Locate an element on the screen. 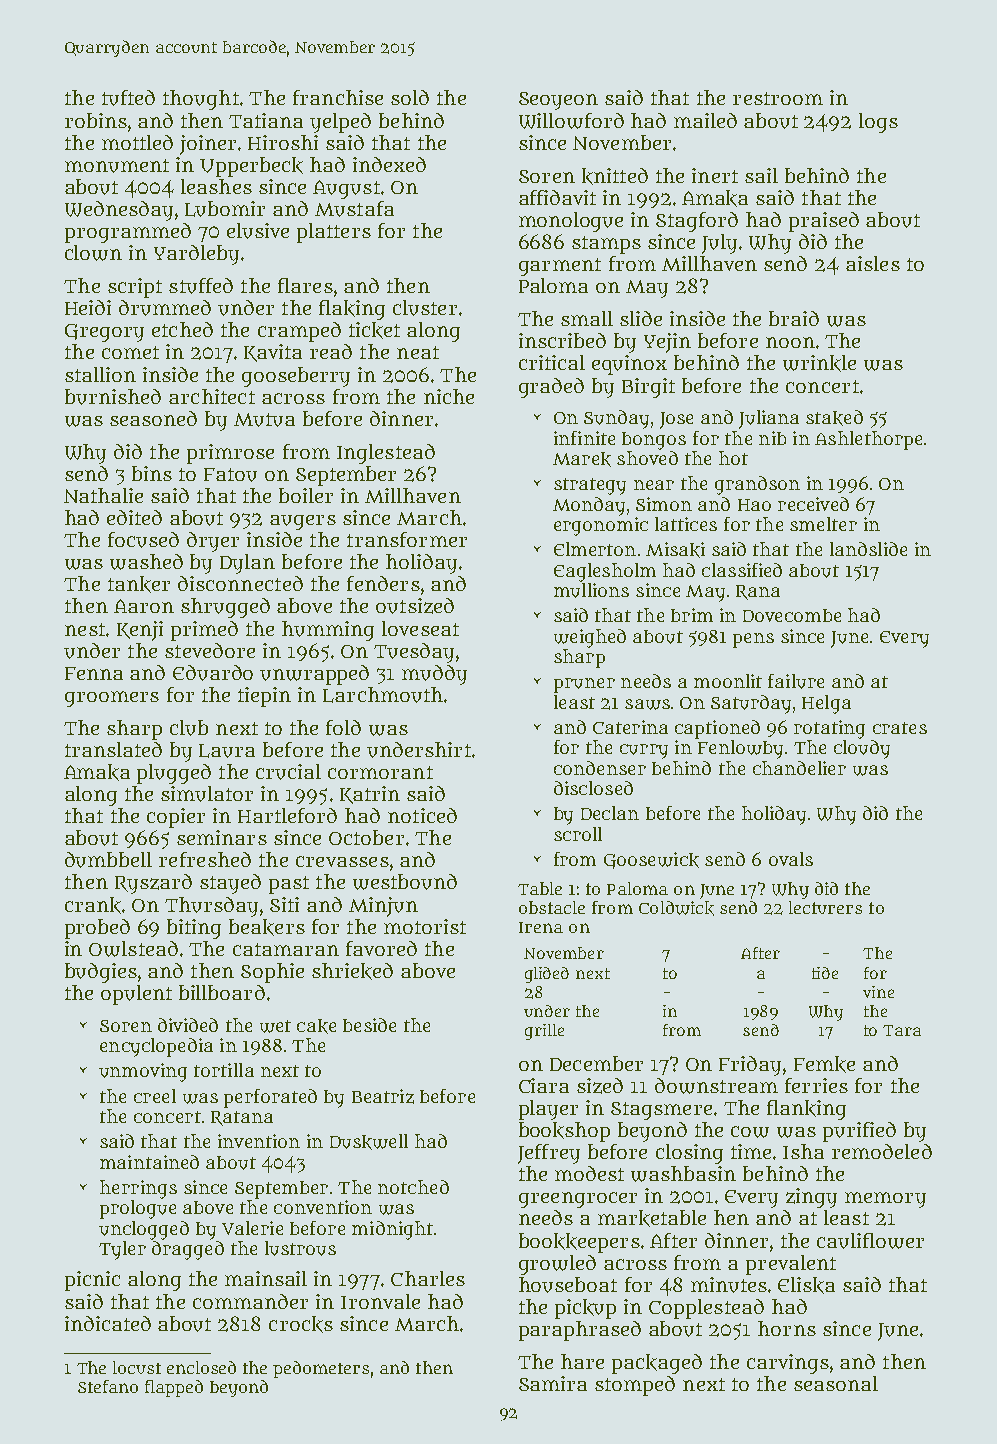 The image size is (997, 1444). stomped is located at coordinates (635, 1386).
